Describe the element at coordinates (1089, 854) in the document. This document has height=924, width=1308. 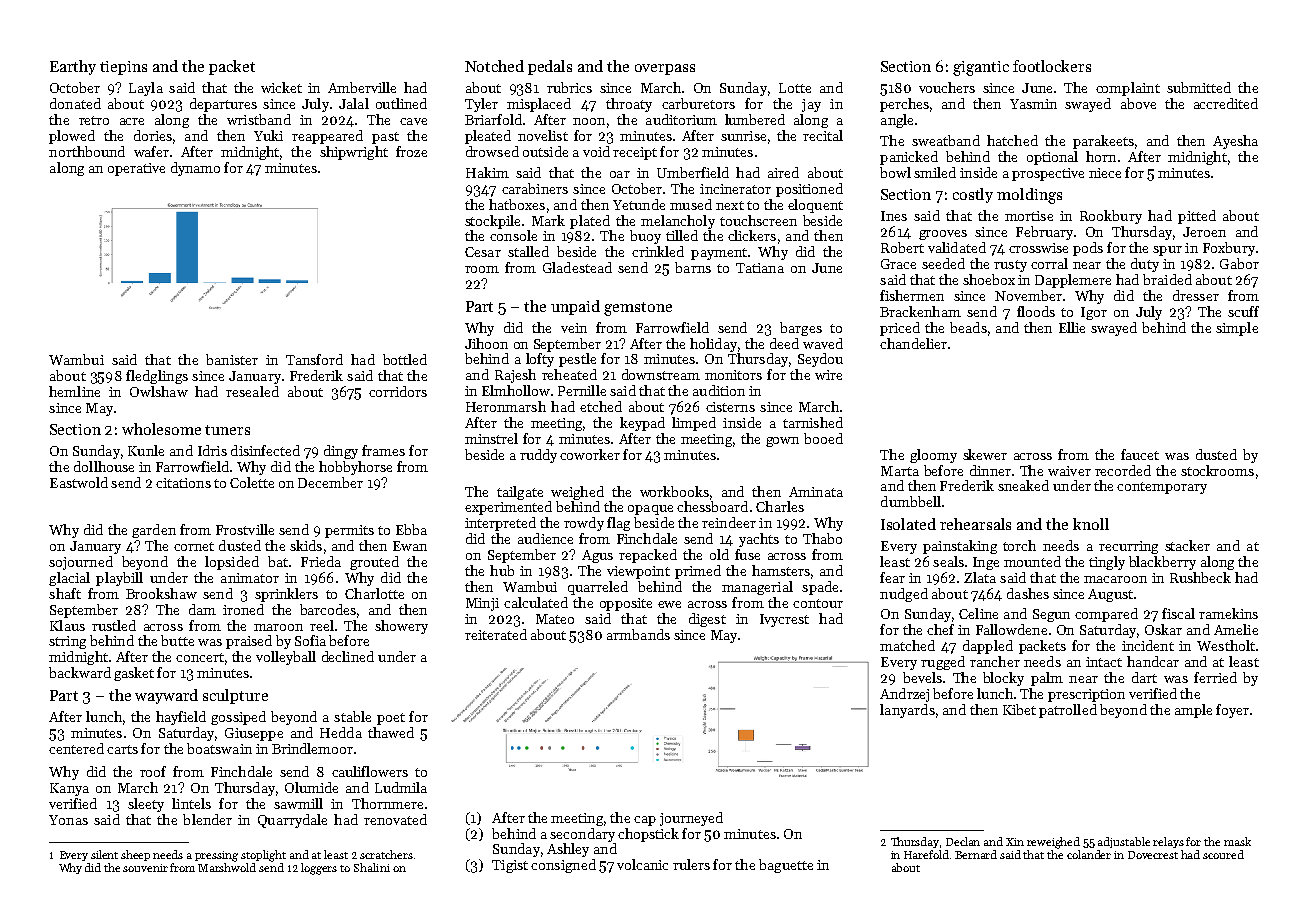
I see `colander` at that location.
